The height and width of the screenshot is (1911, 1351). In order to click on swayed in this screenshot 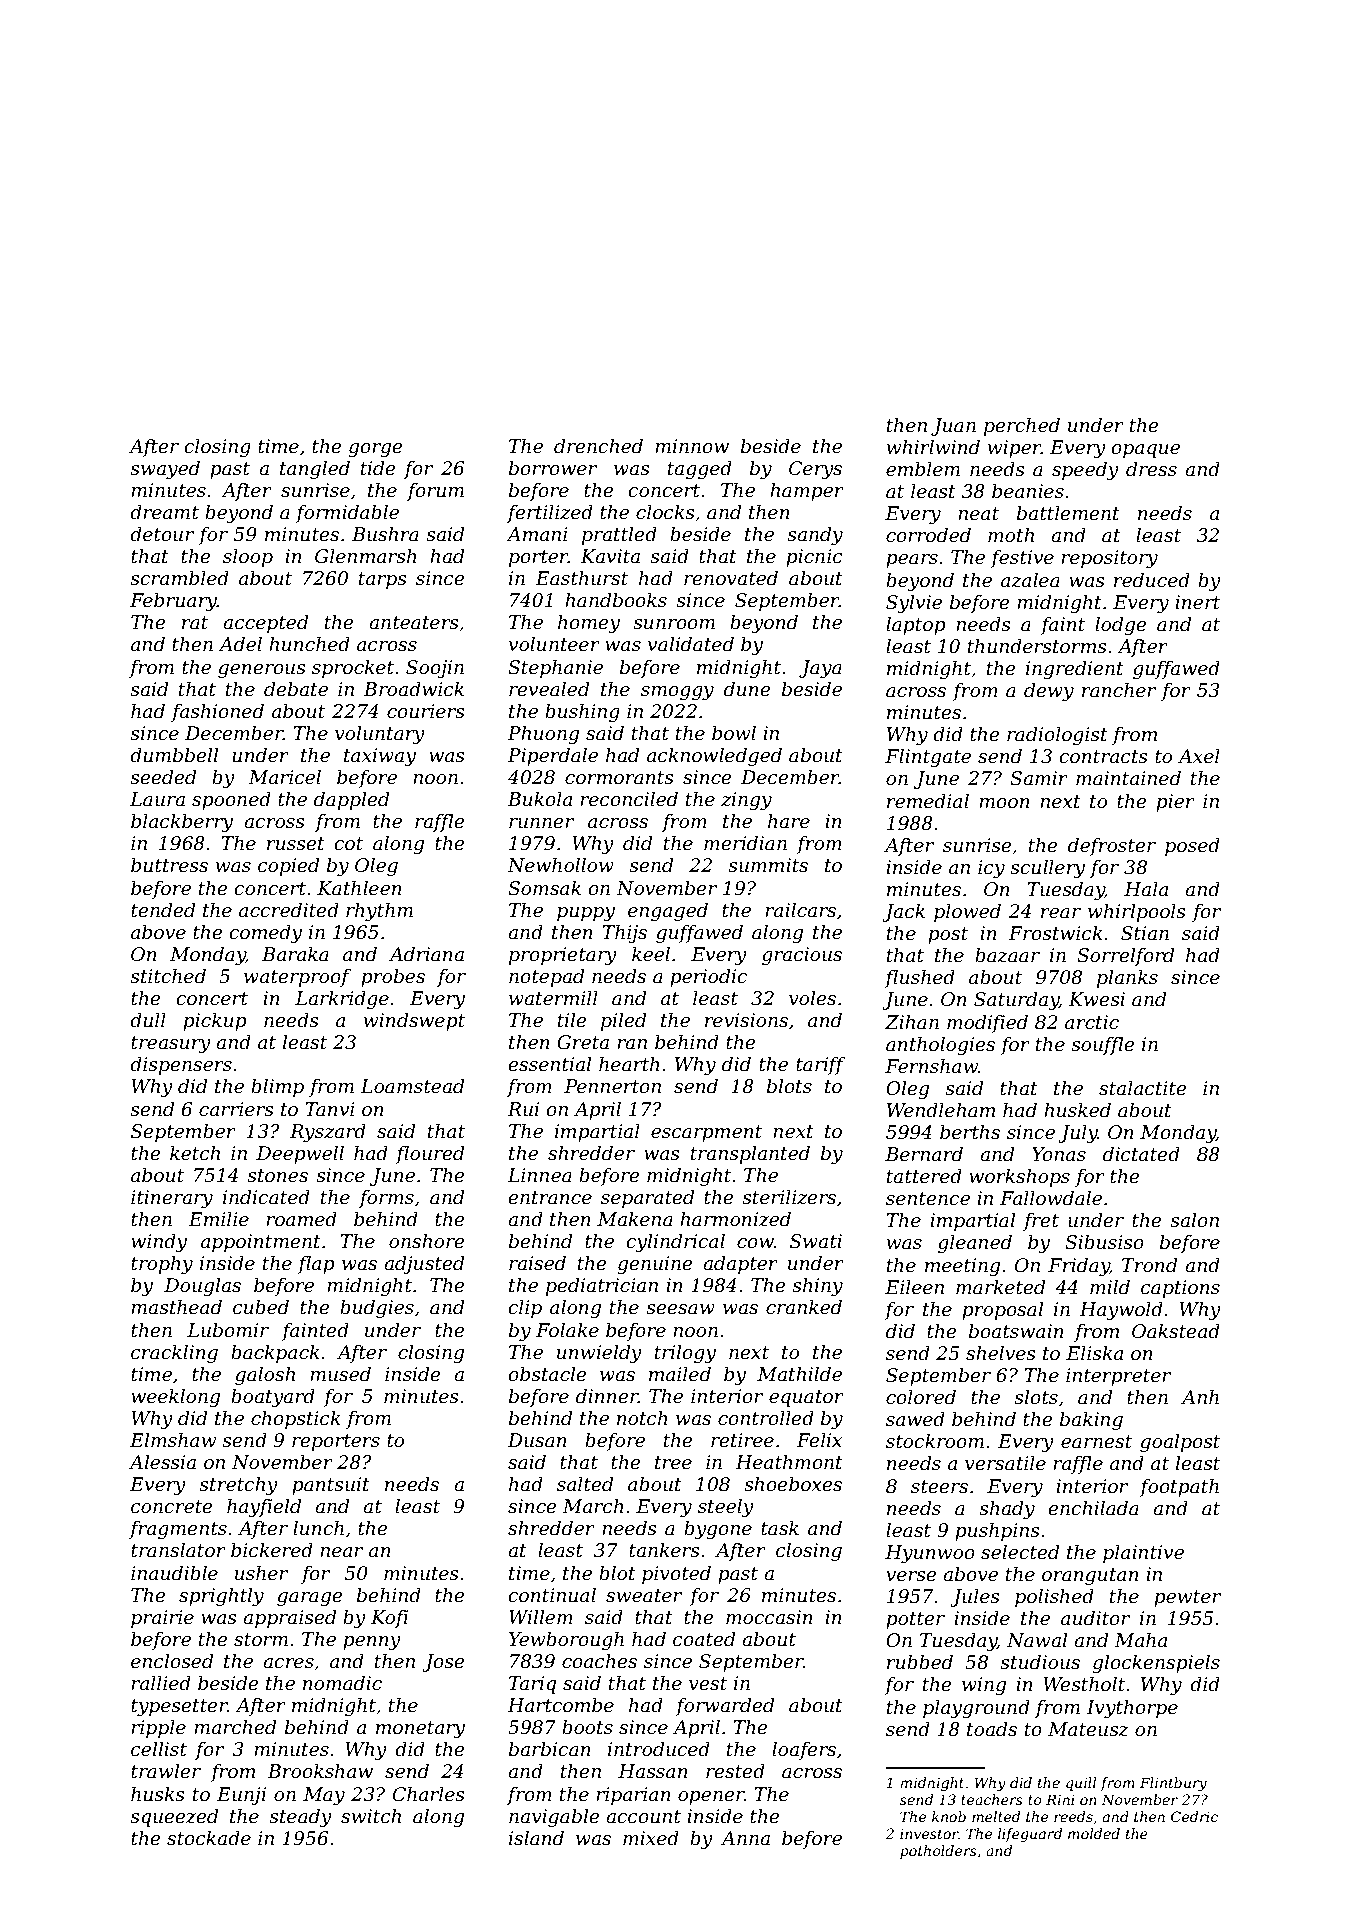, I will do `click(165, 469)`.
